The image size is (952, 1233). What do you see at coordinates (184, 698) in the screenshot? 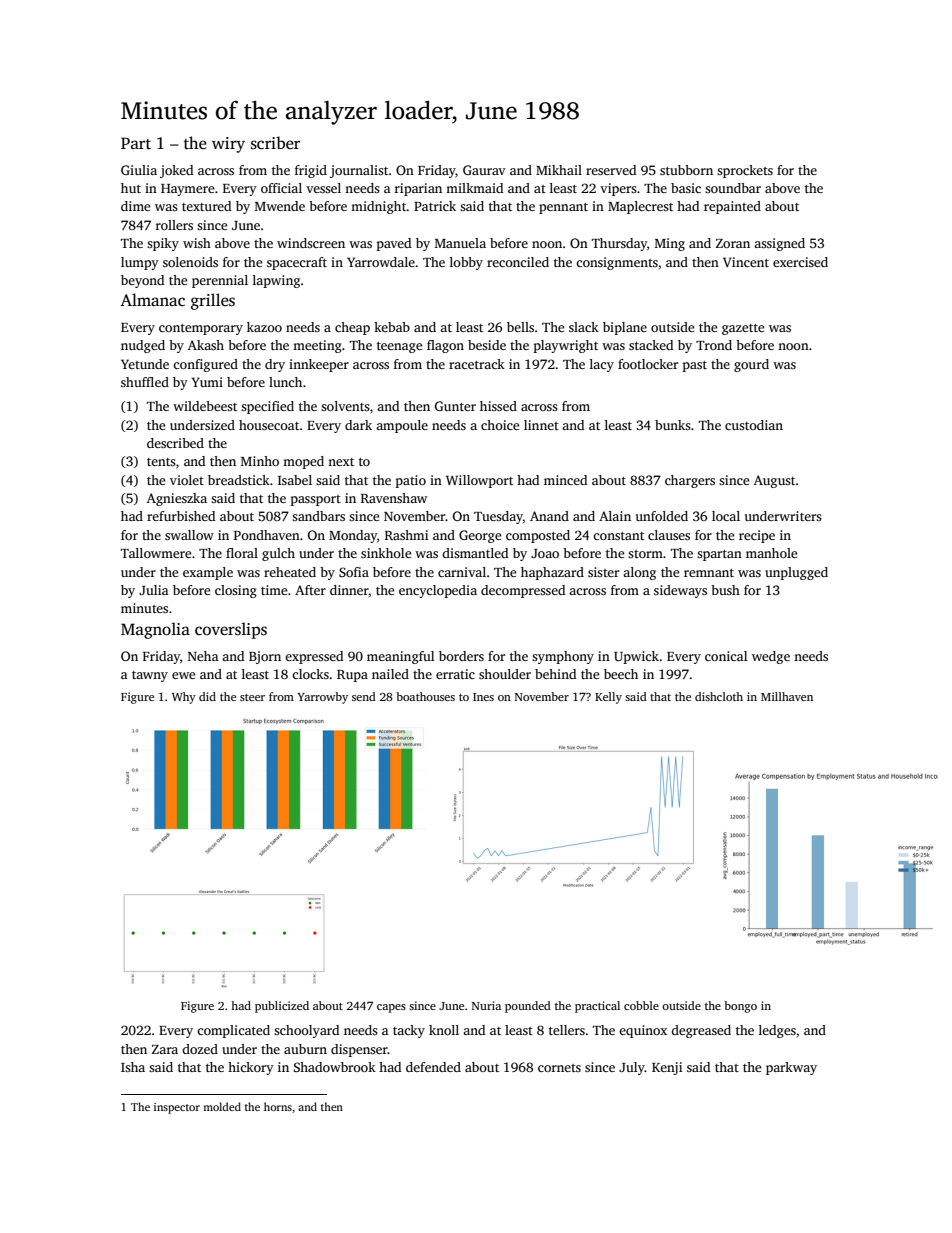
I see `Why` at bounding box center [184, 698].
